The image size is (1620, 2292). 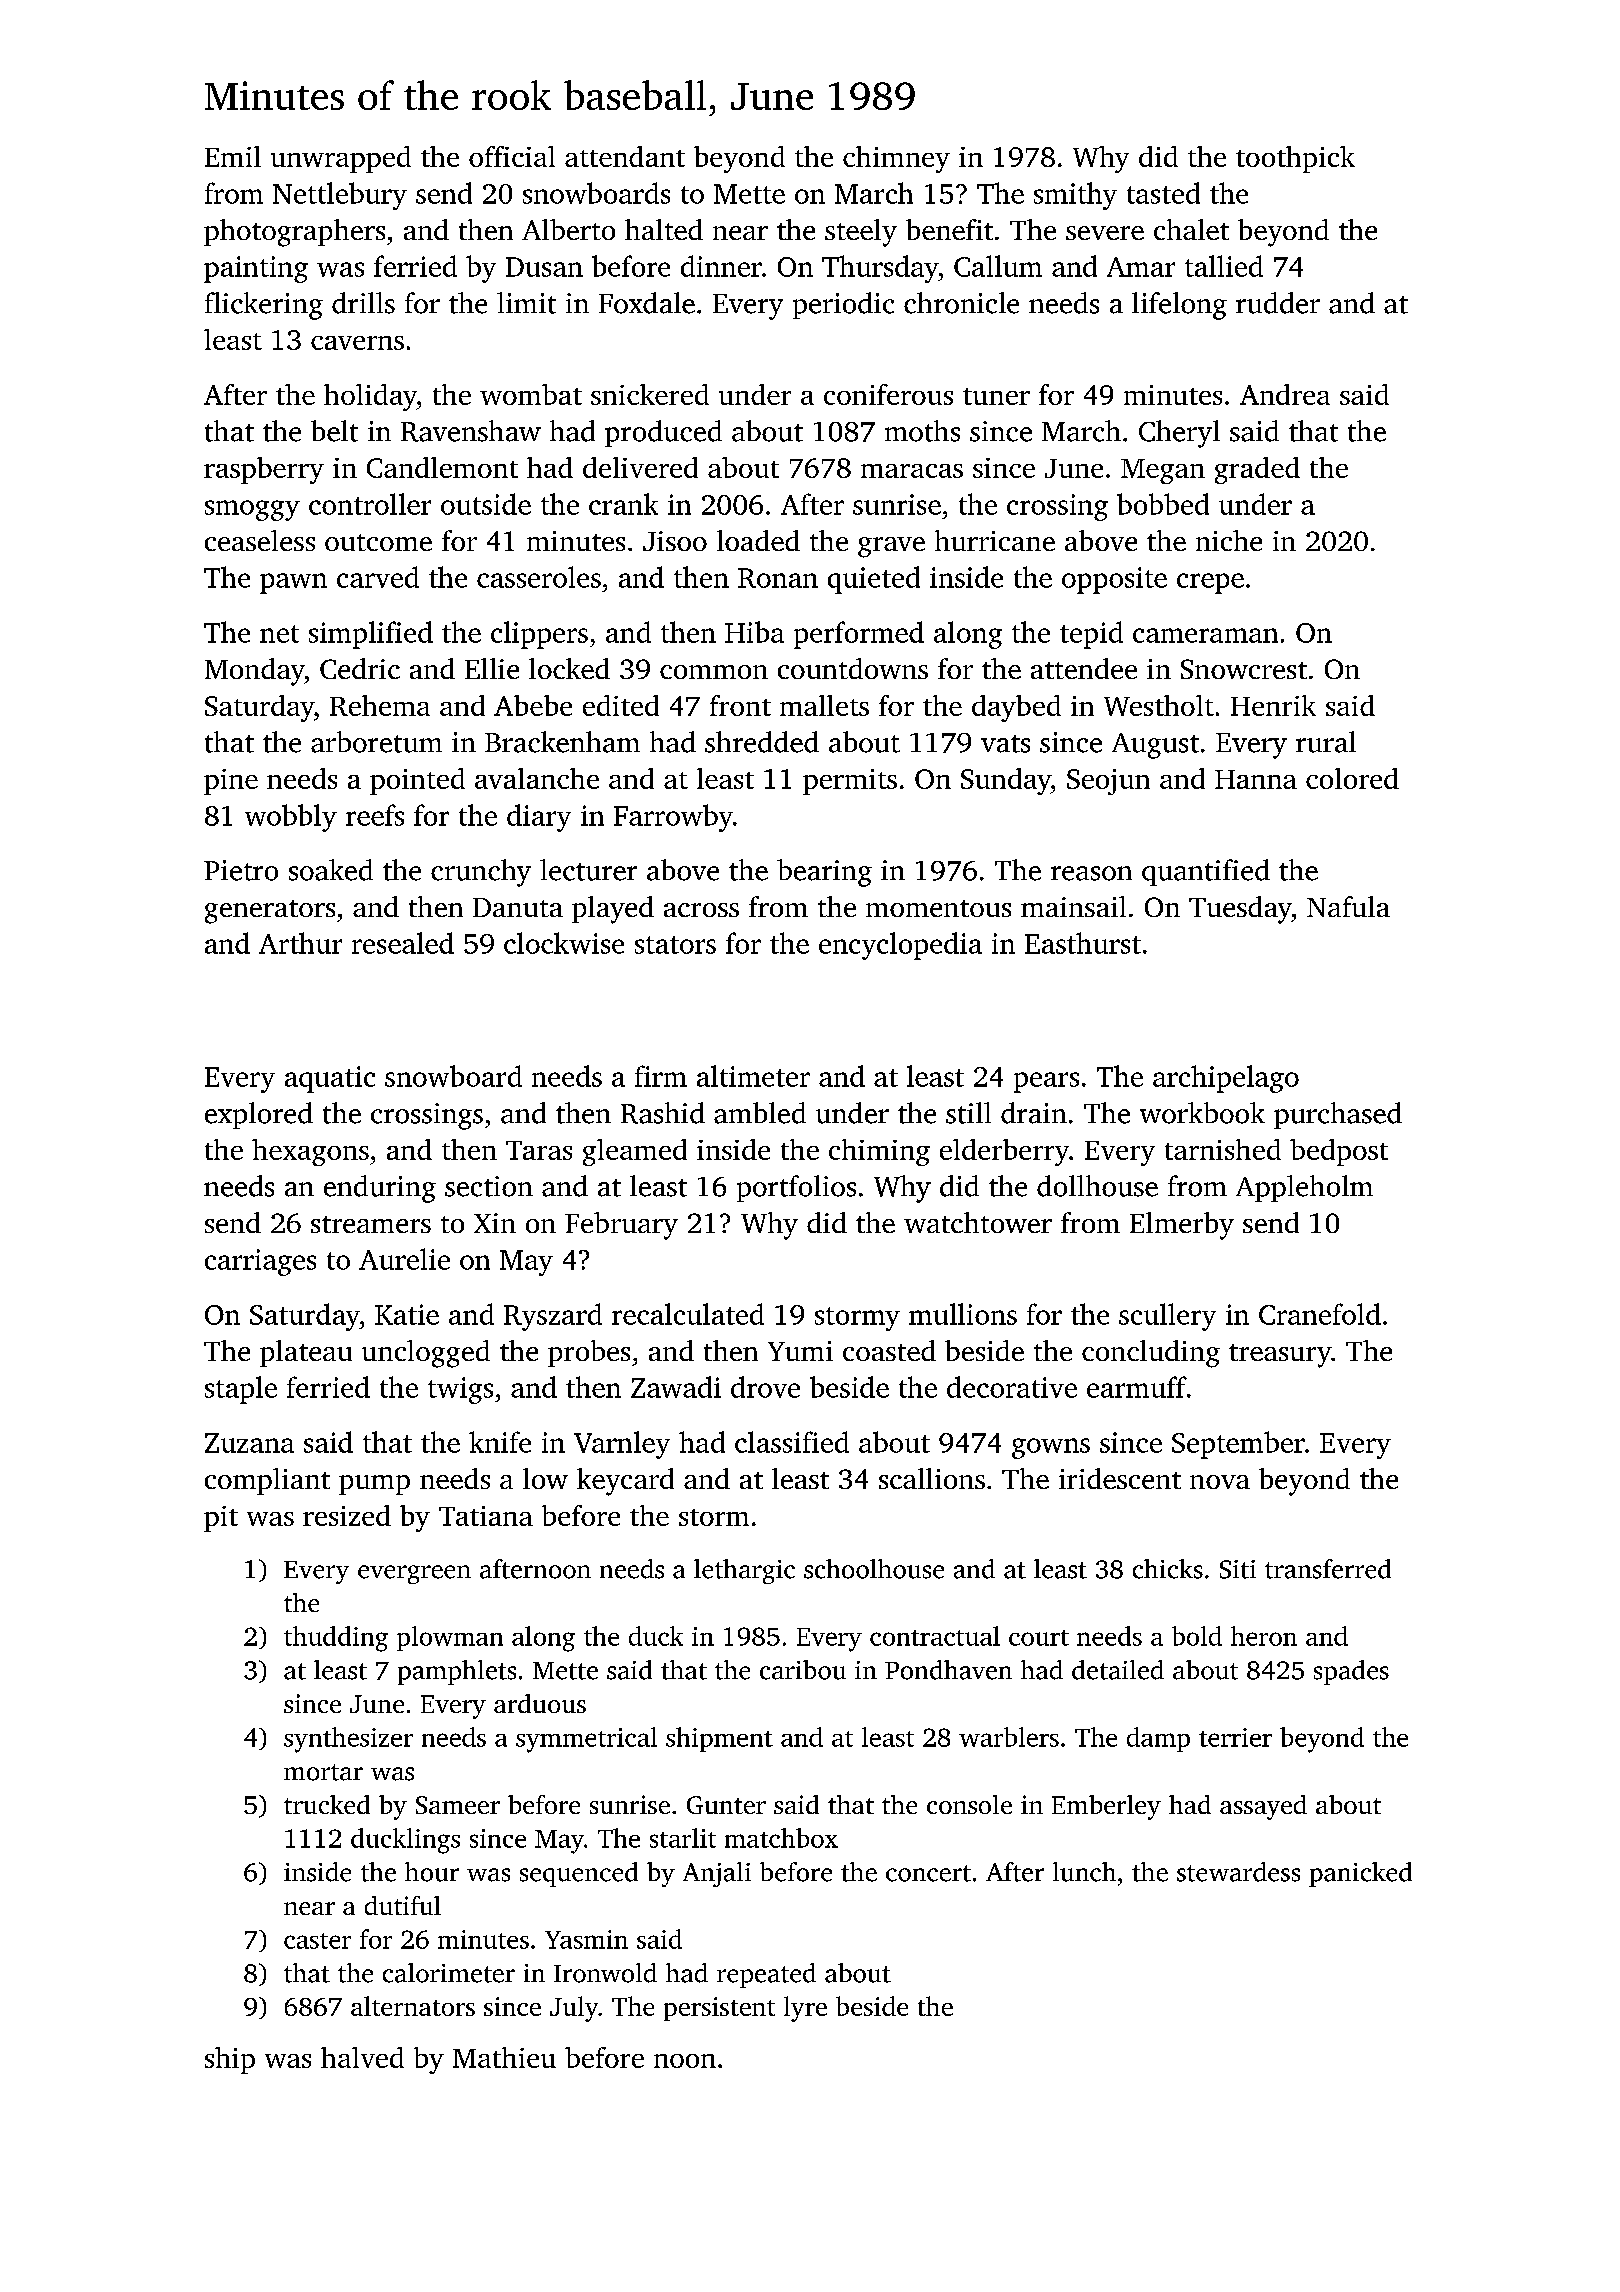 What do you see at coordinates (1182, 1226) in the screenshot?
I see `Elmerby` at bounding box center [1182, 1226].
